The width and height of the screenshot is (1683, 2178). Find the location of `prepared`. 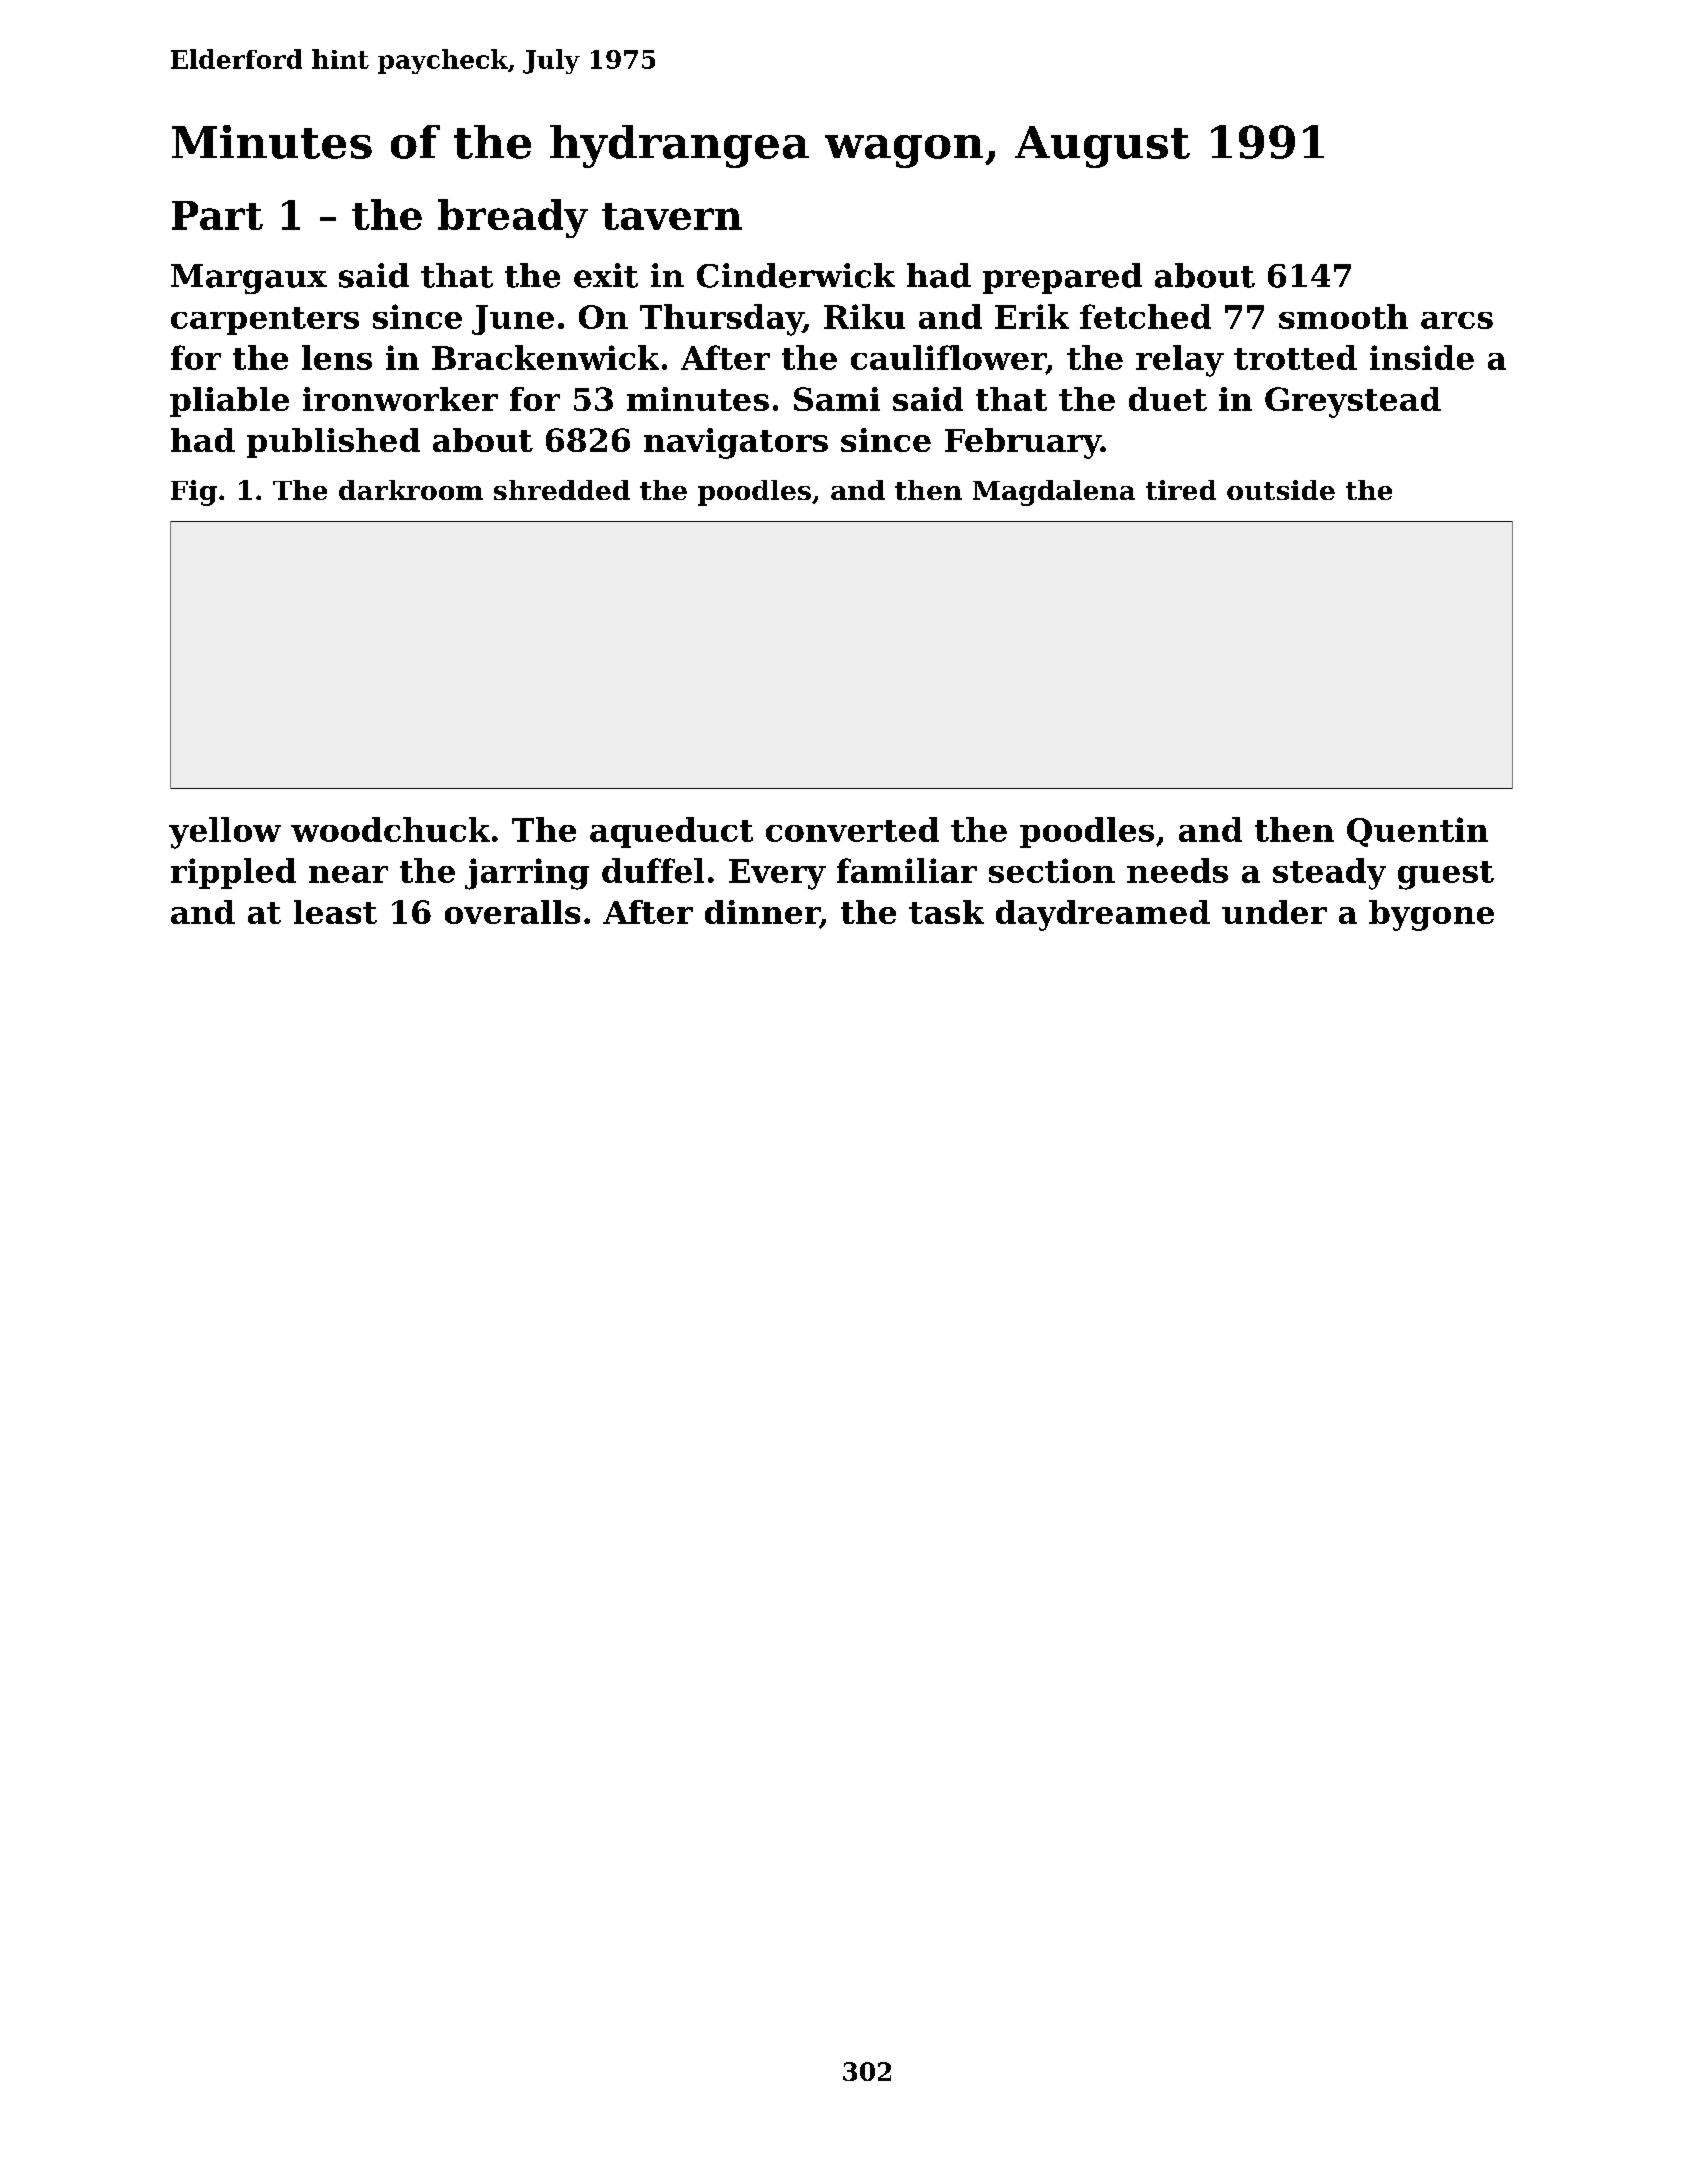

prepared is located at coordinates (1062, 278).
